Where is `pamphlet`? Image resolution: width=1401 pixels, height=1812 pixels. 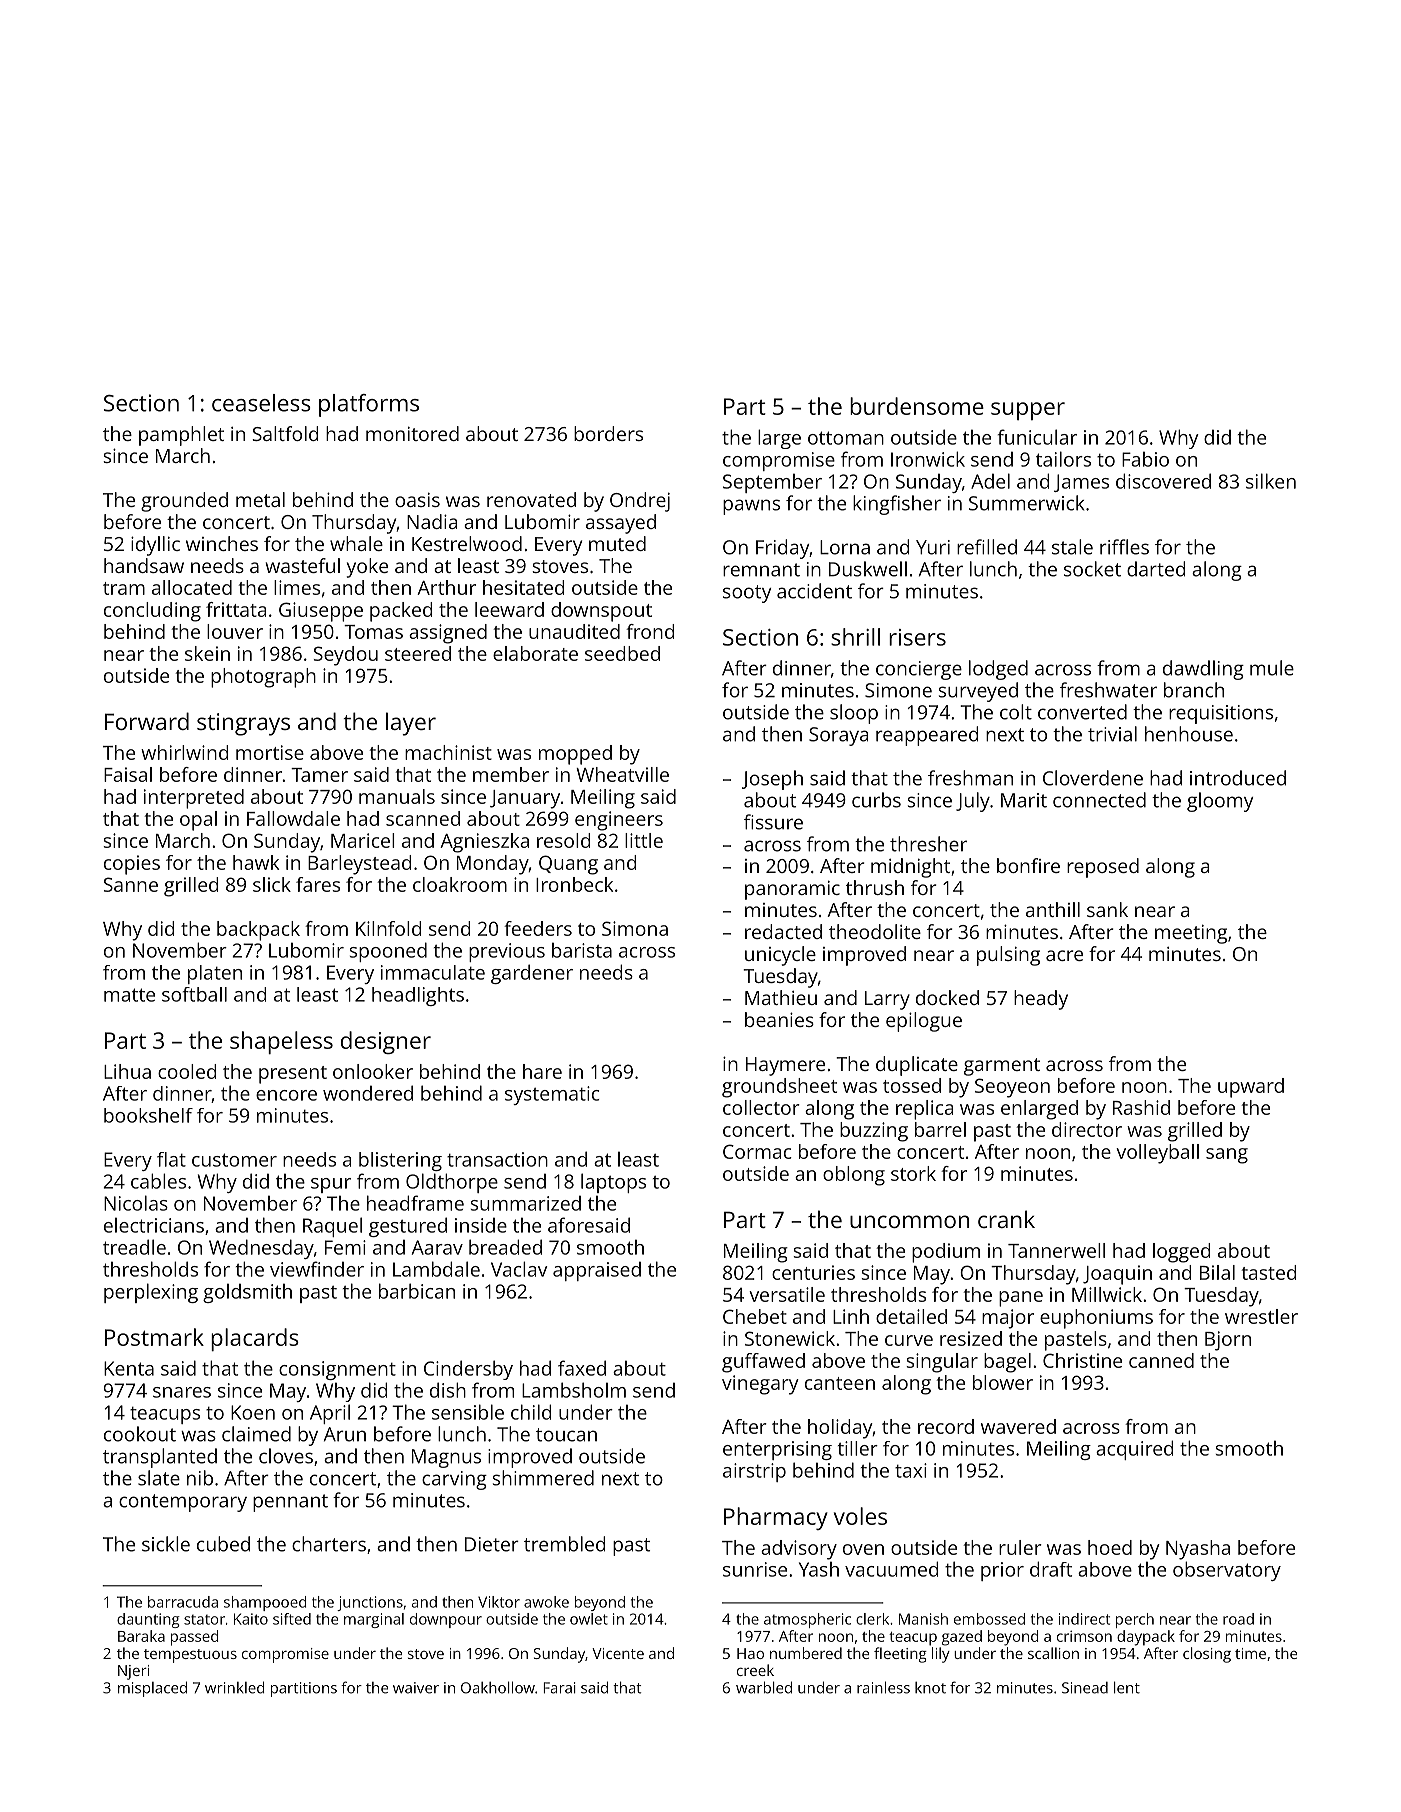 pamphlet is located at coordinates (181, 436).
